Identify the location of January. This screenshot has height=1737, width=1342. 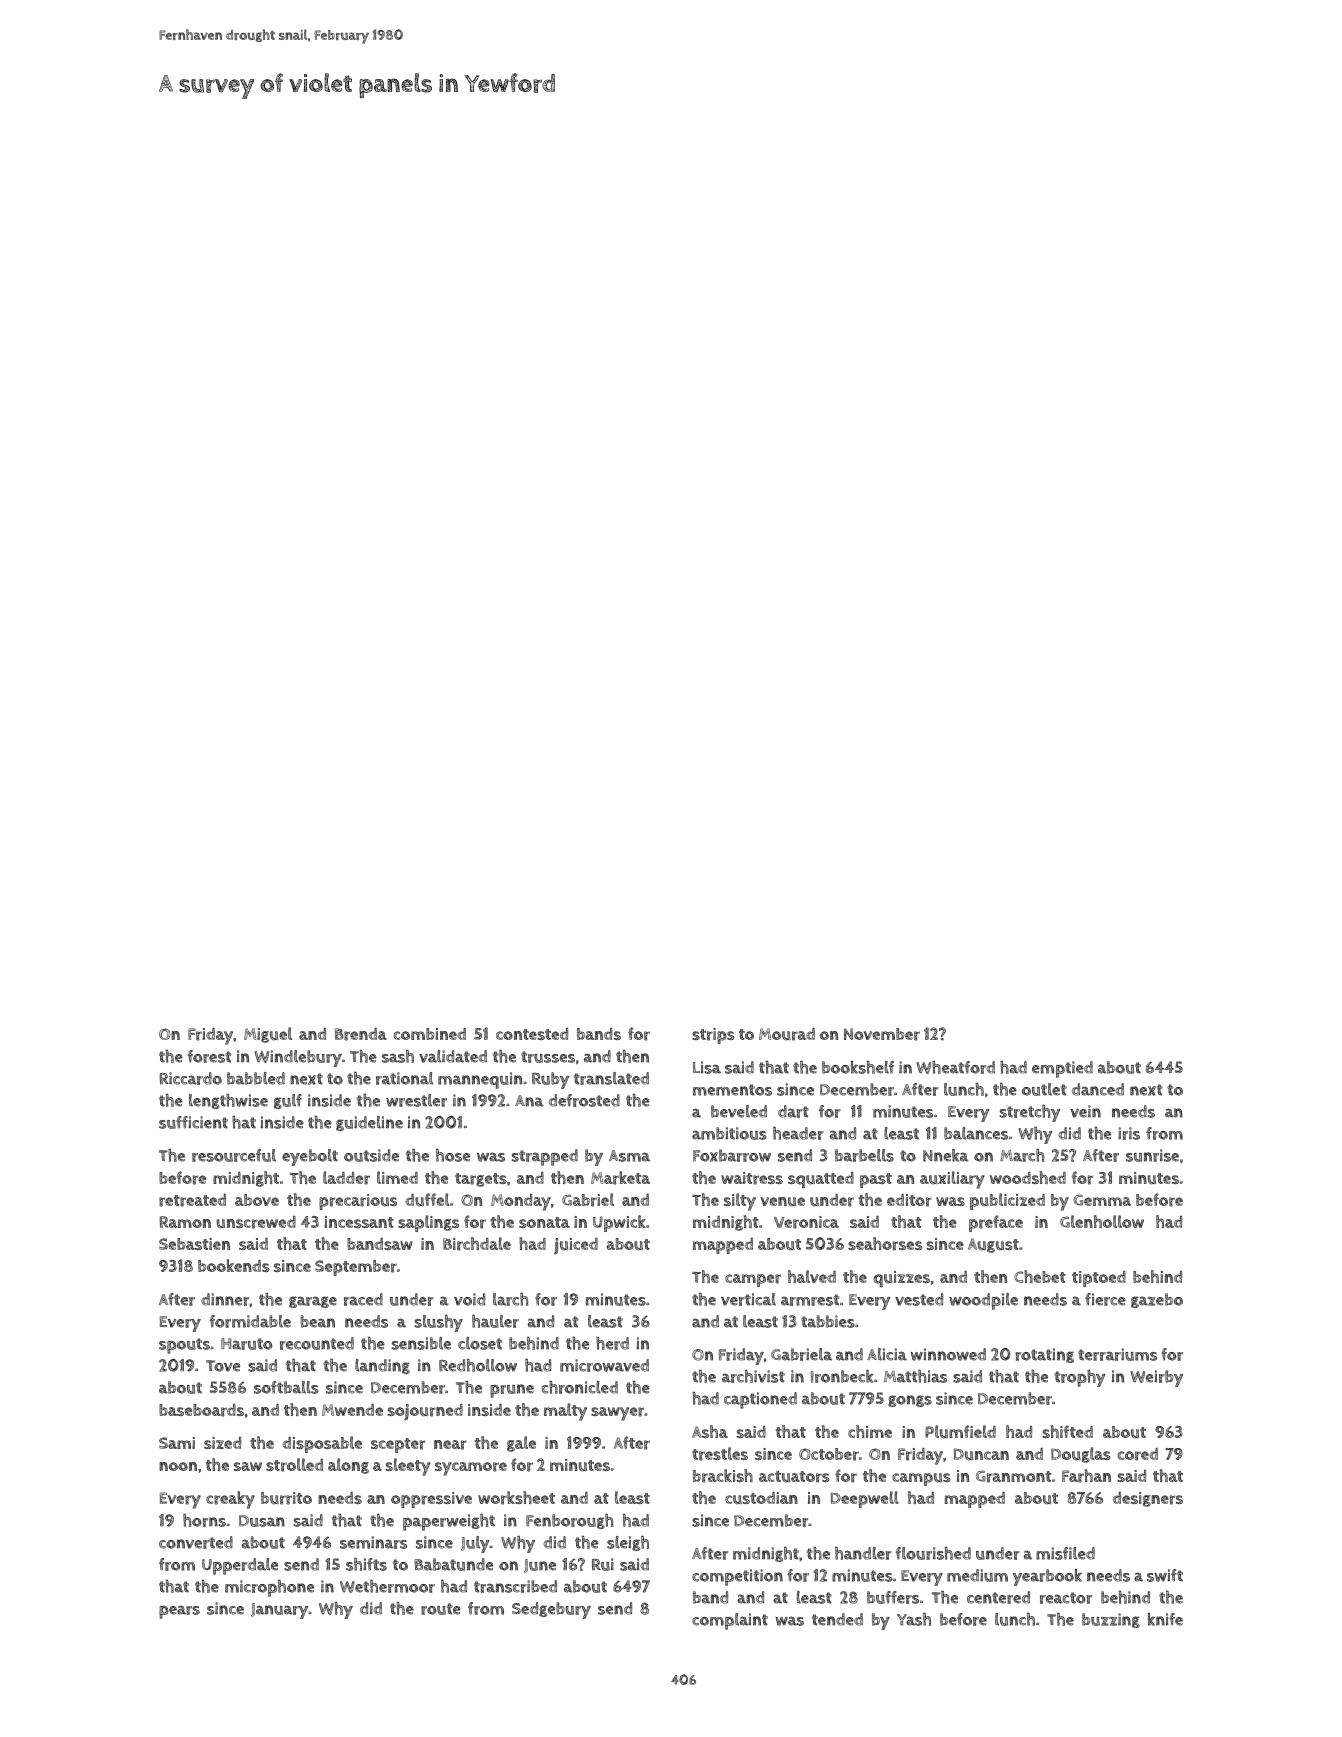
(279, 1611).
